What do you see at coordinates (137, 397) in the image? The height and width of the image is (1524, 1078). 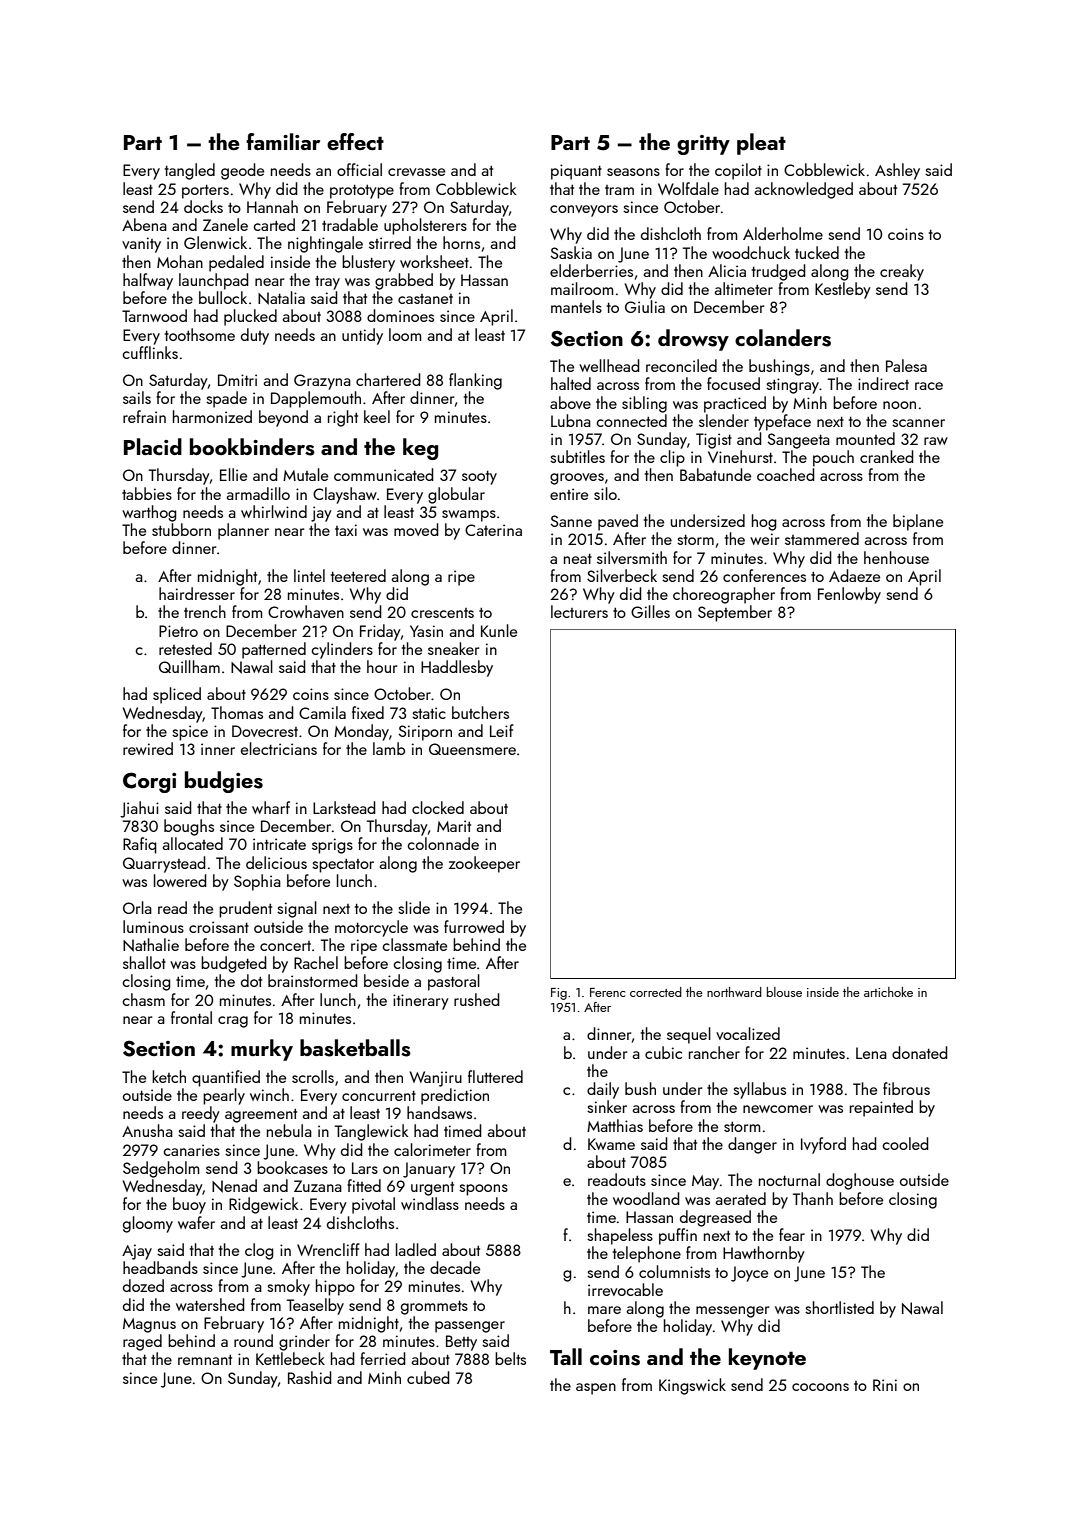 I see `sails` at bounding box center [137, 397].
